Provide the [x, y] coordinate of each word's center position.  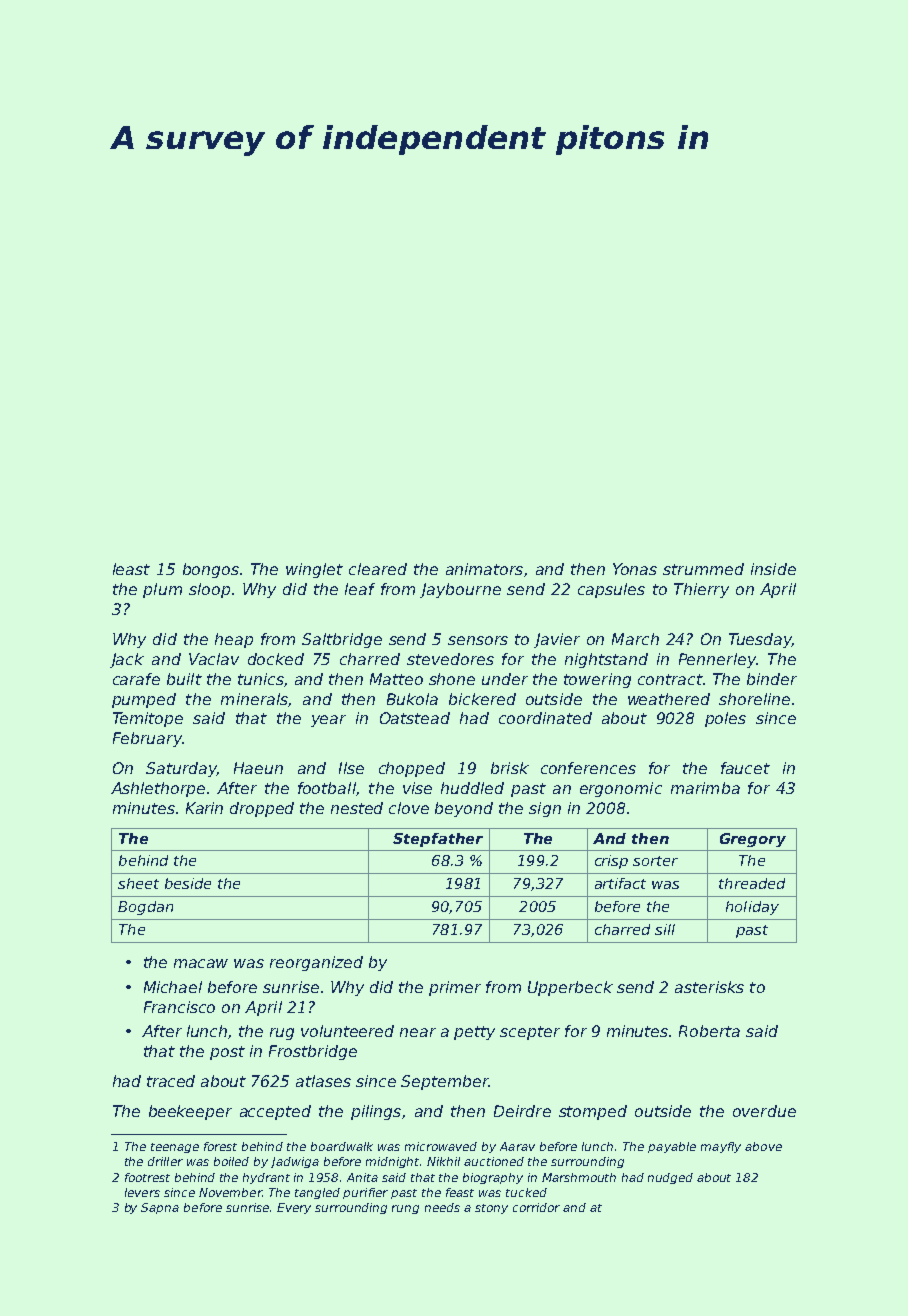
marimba [705, 788]
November [230, 1192]
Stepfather [438, 840]
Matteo [396, 679]
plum [162, 590]
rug [282, 1034]
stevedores [450, 659]
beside [188, 883]
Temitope [148, 719]
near [418, 1032]
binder [772, 679]
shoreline [754, 699]
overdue [764, 1111]
